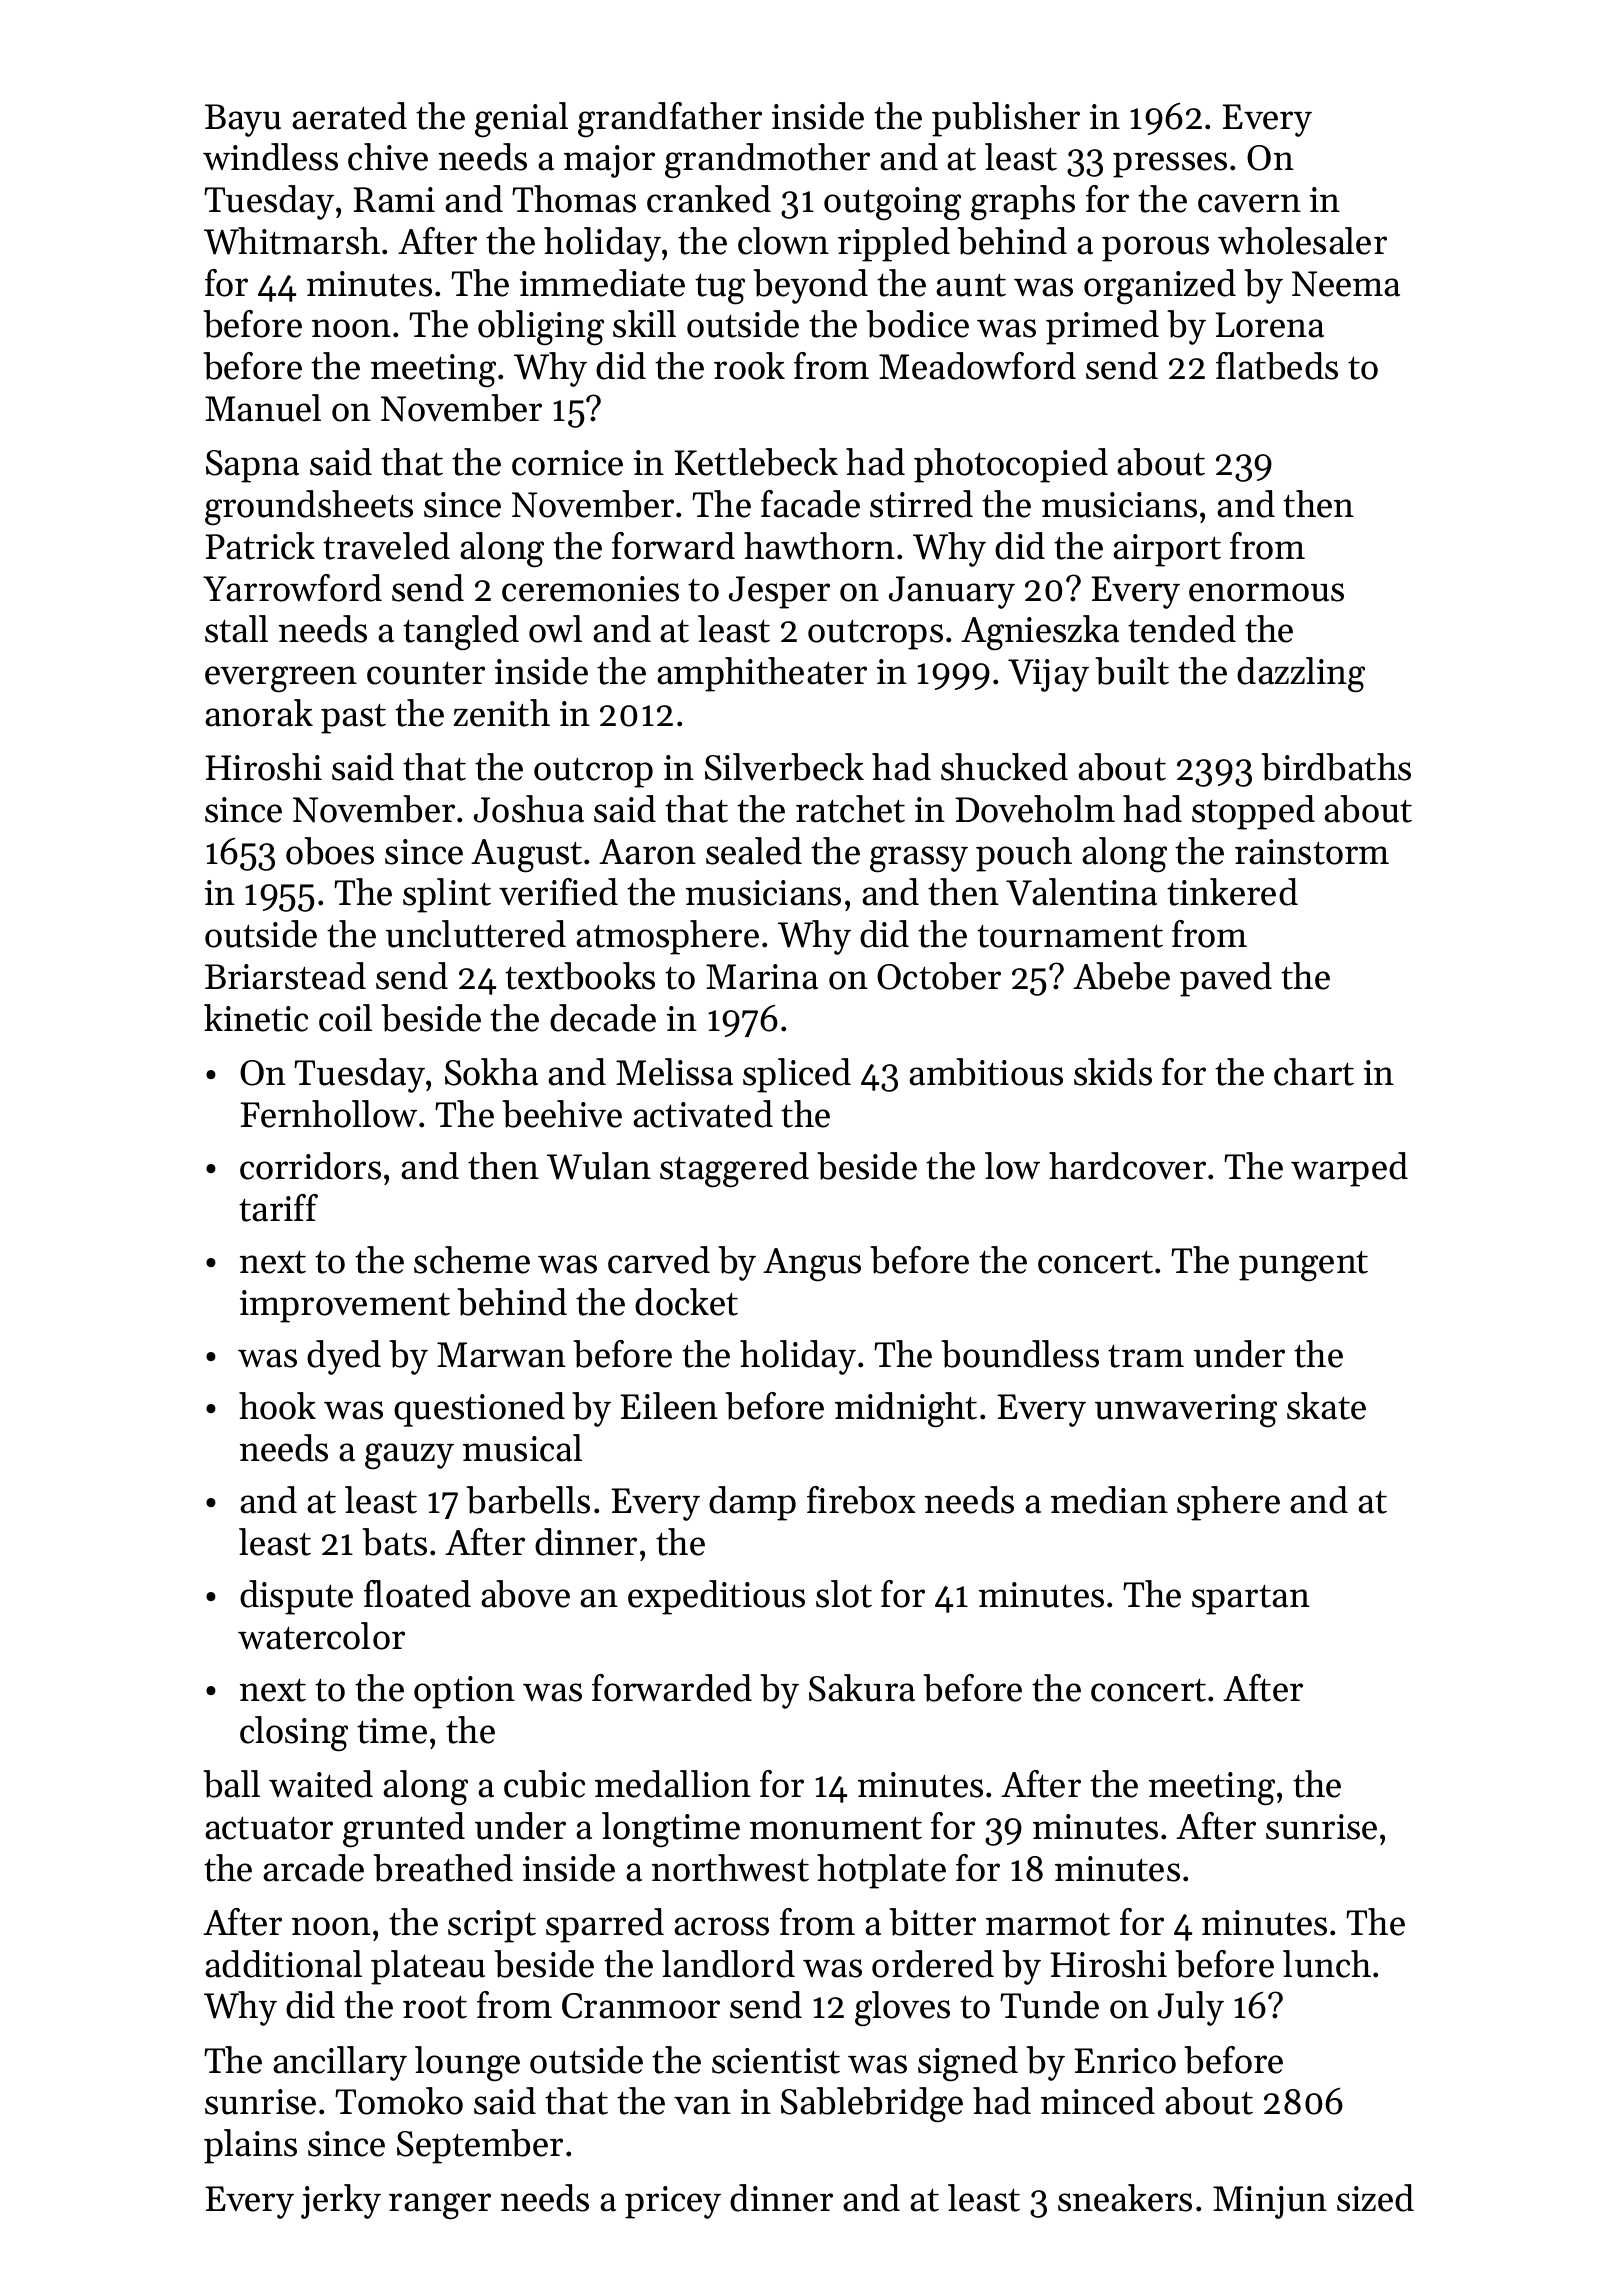  What do you see at coordinates (256, 1018) in the screenshot?
I see `kinetic` at bounding box center [256, 1018].
